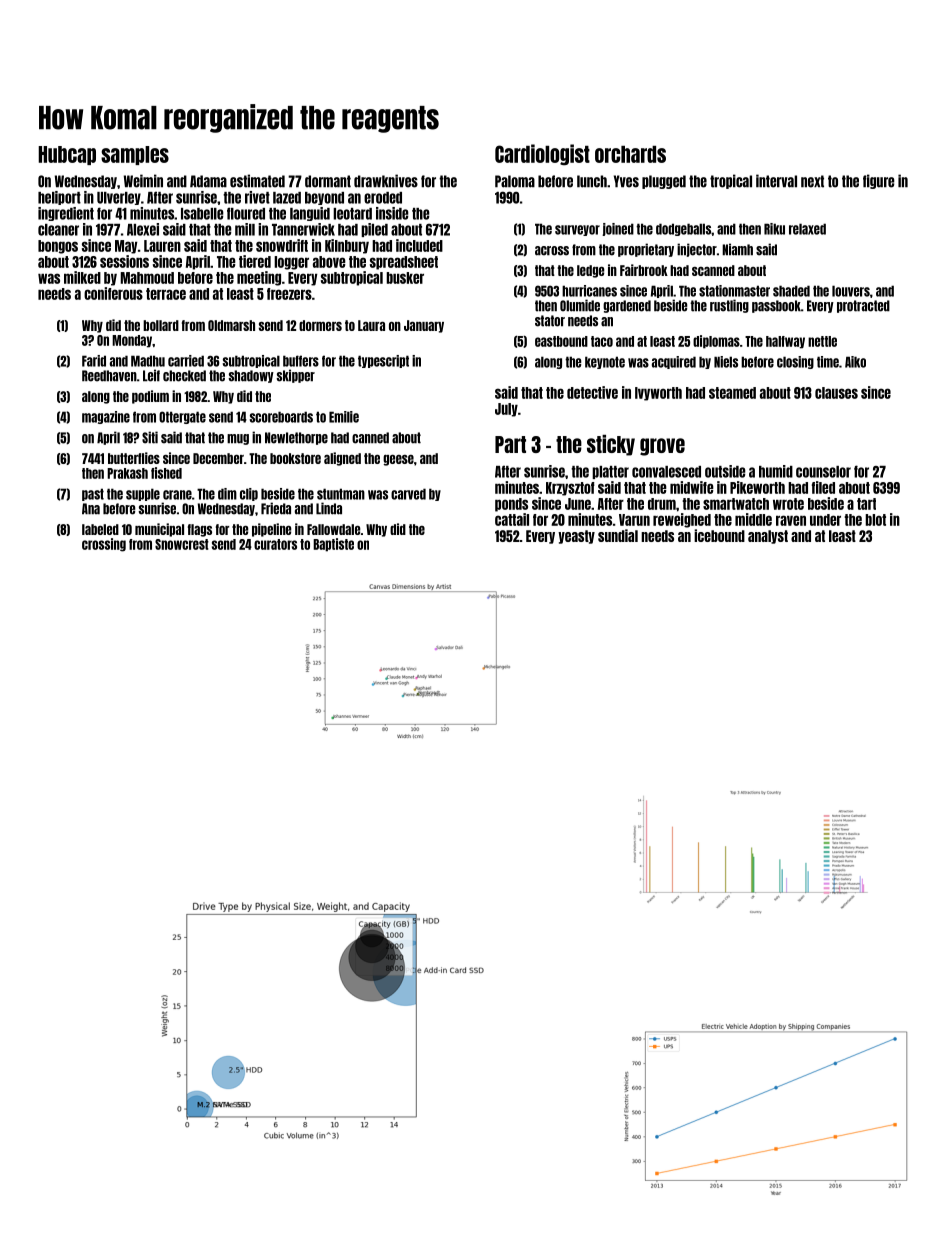  Describe the element at coordinates (753, 519) in the screenshot. I see `middle` at that location.
